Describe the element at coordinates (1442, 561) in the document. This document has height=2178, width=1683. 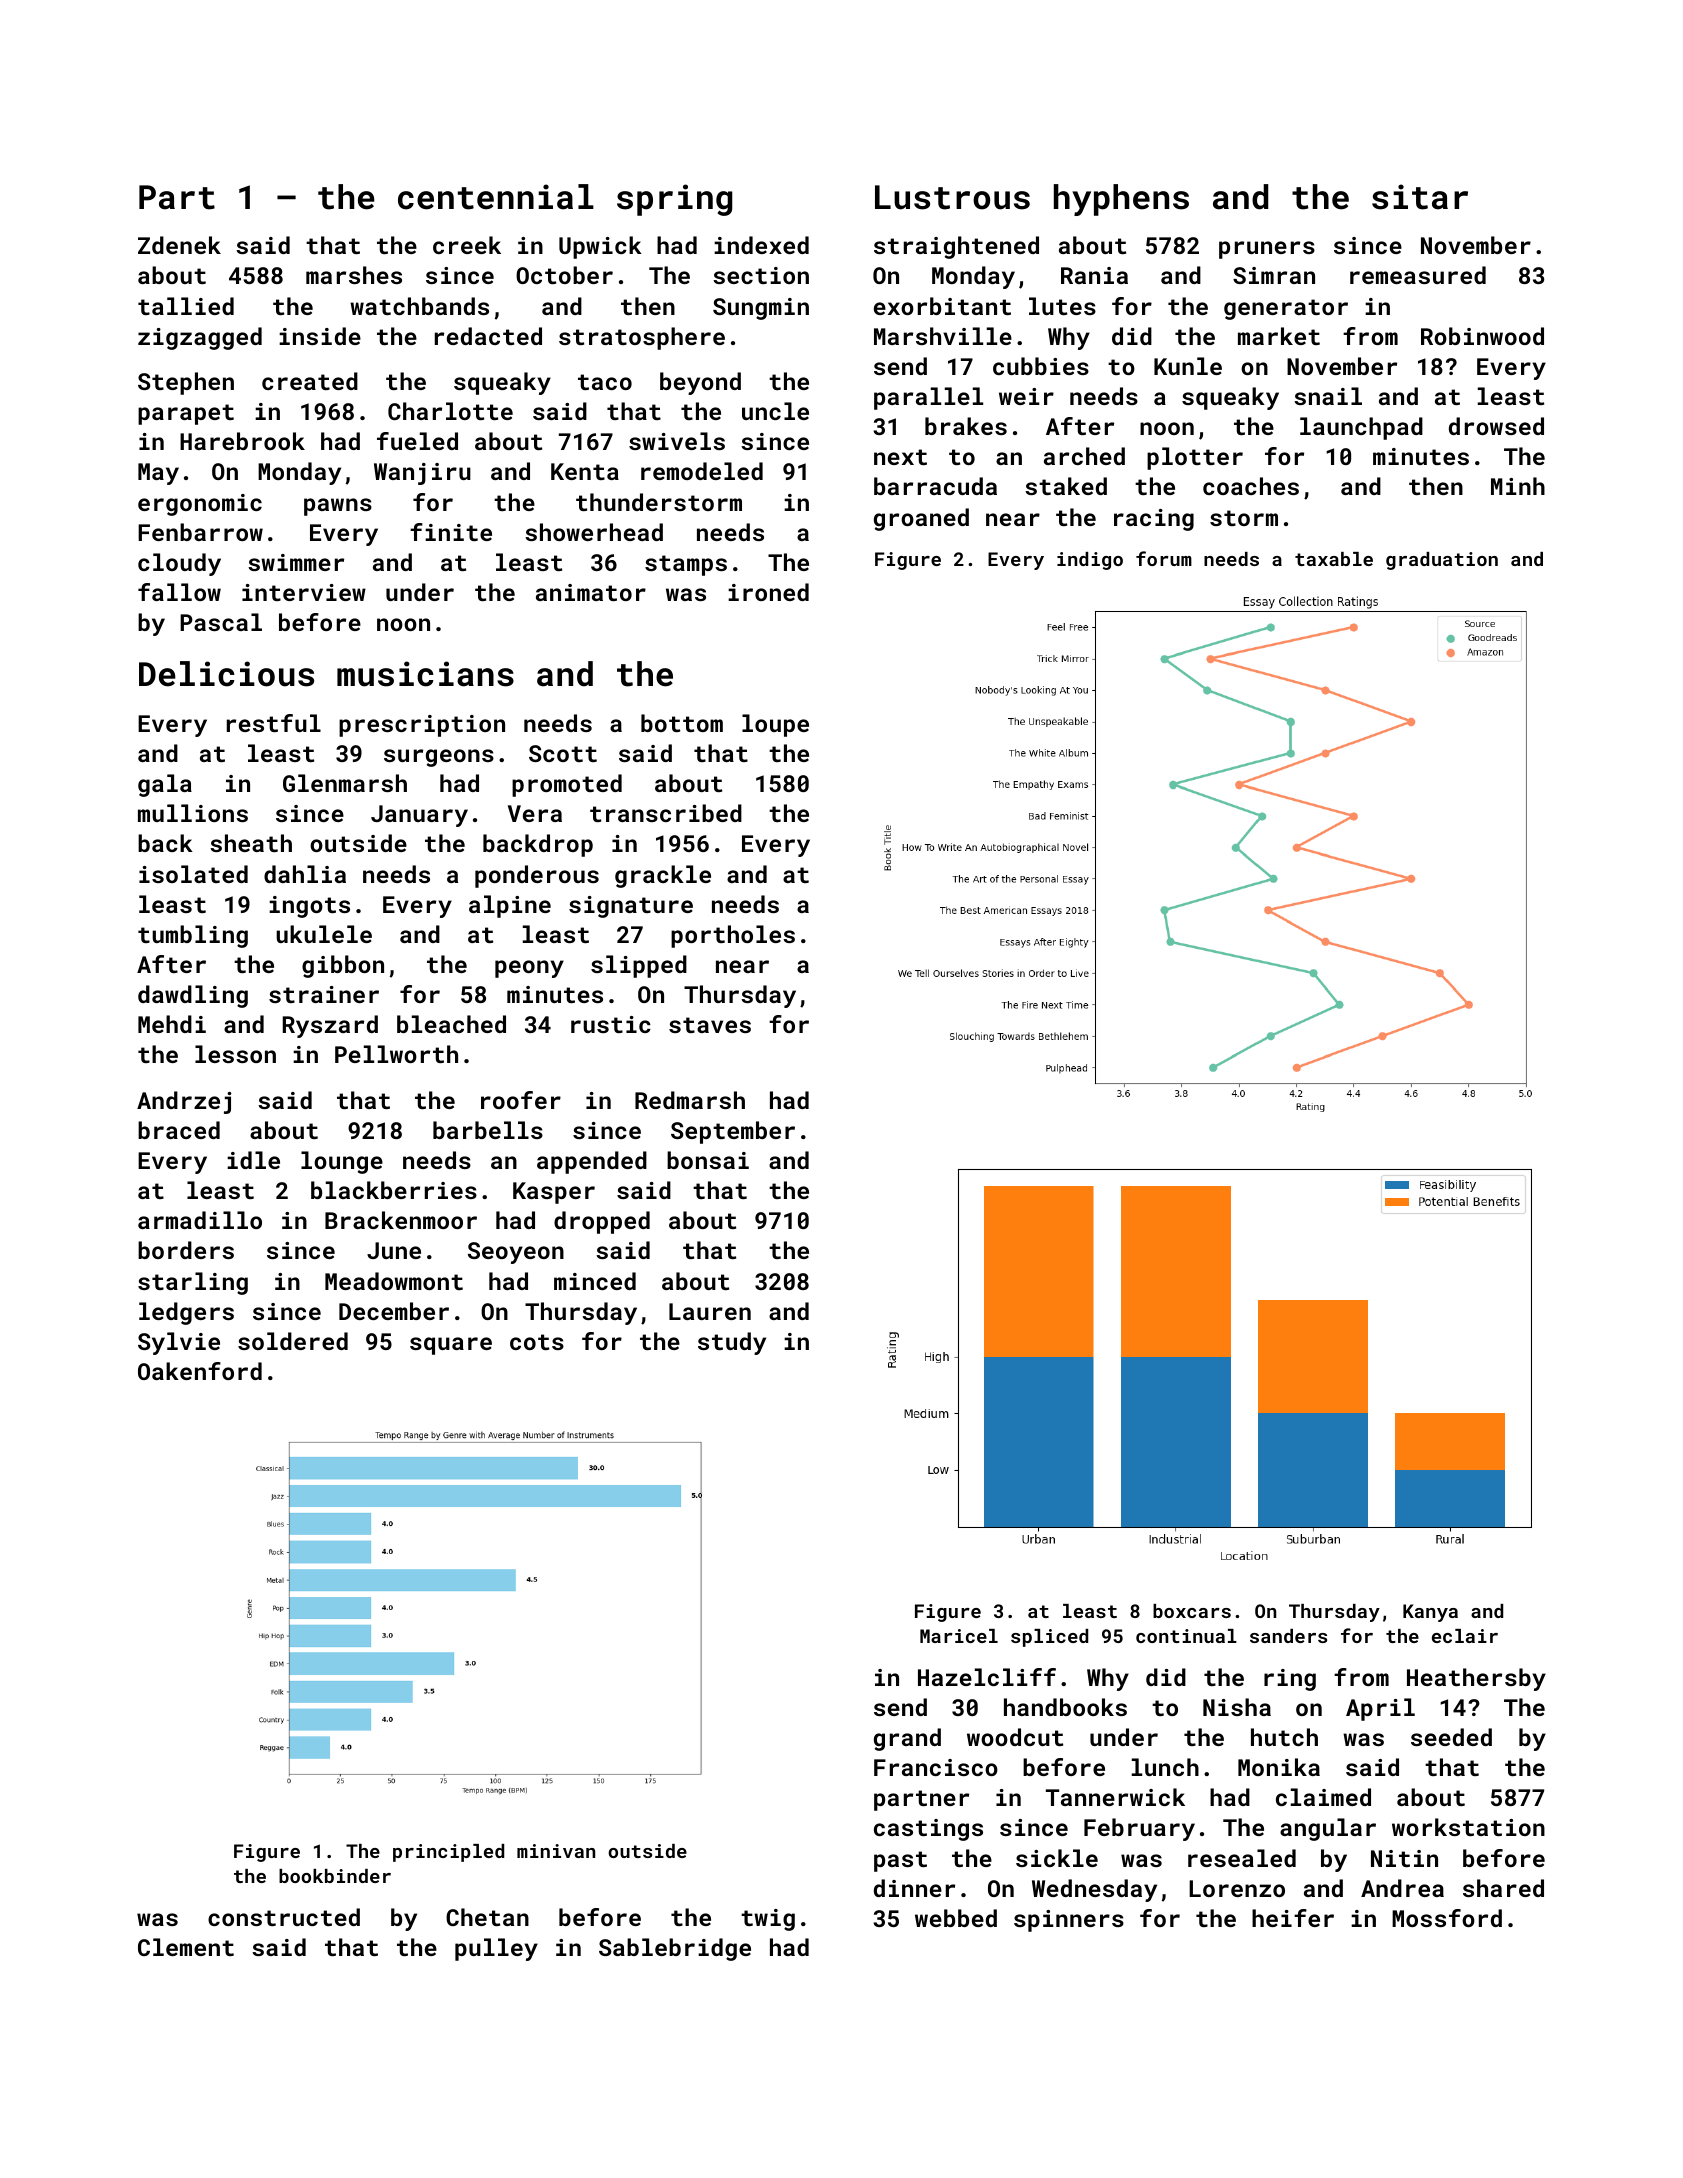
I see `graduation` at that location.
